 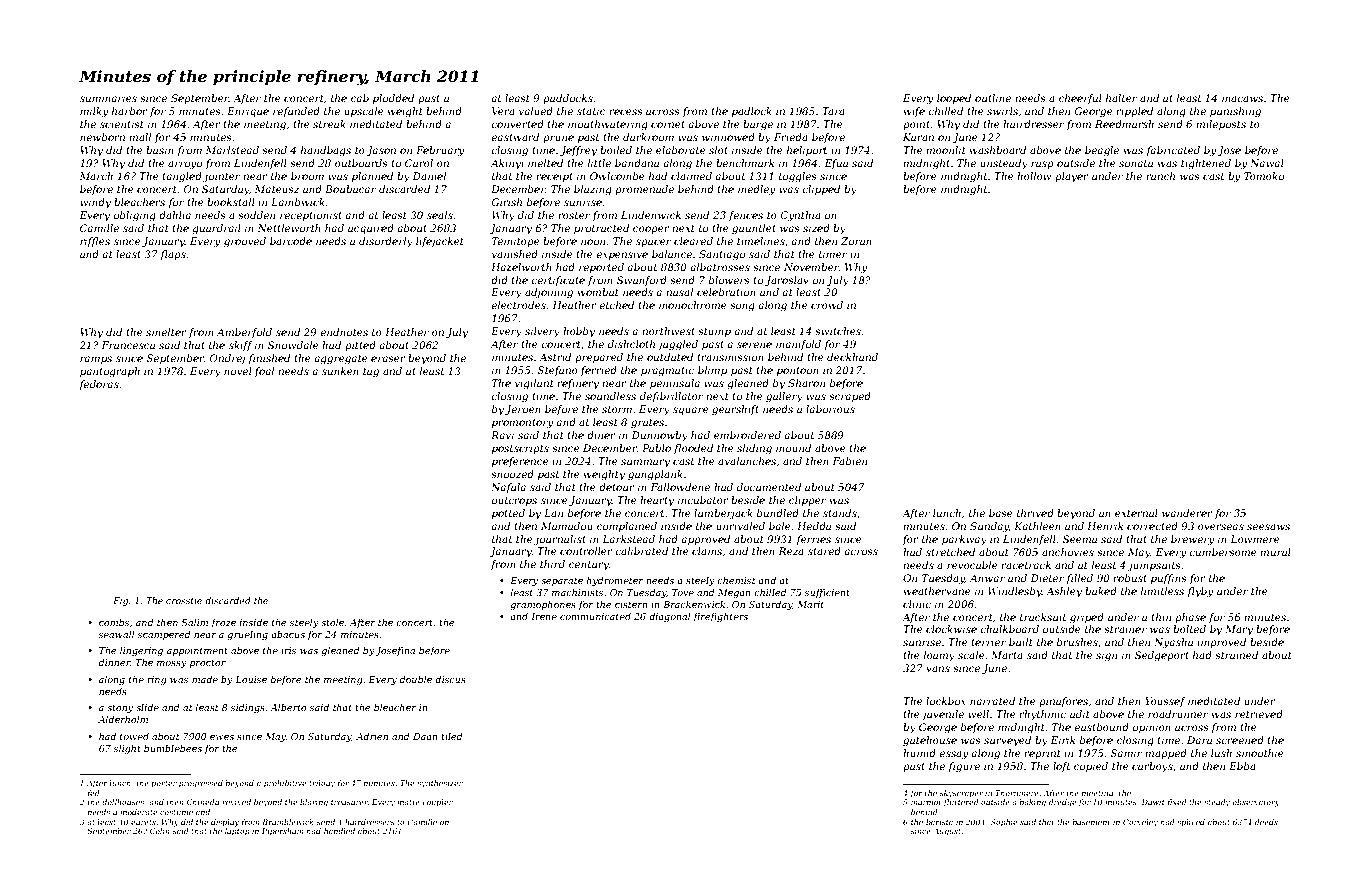 What do you see at coordinates (1264, 176) in the screenshot?
I see `Tomoko` at bounding box center [1264, 176].
